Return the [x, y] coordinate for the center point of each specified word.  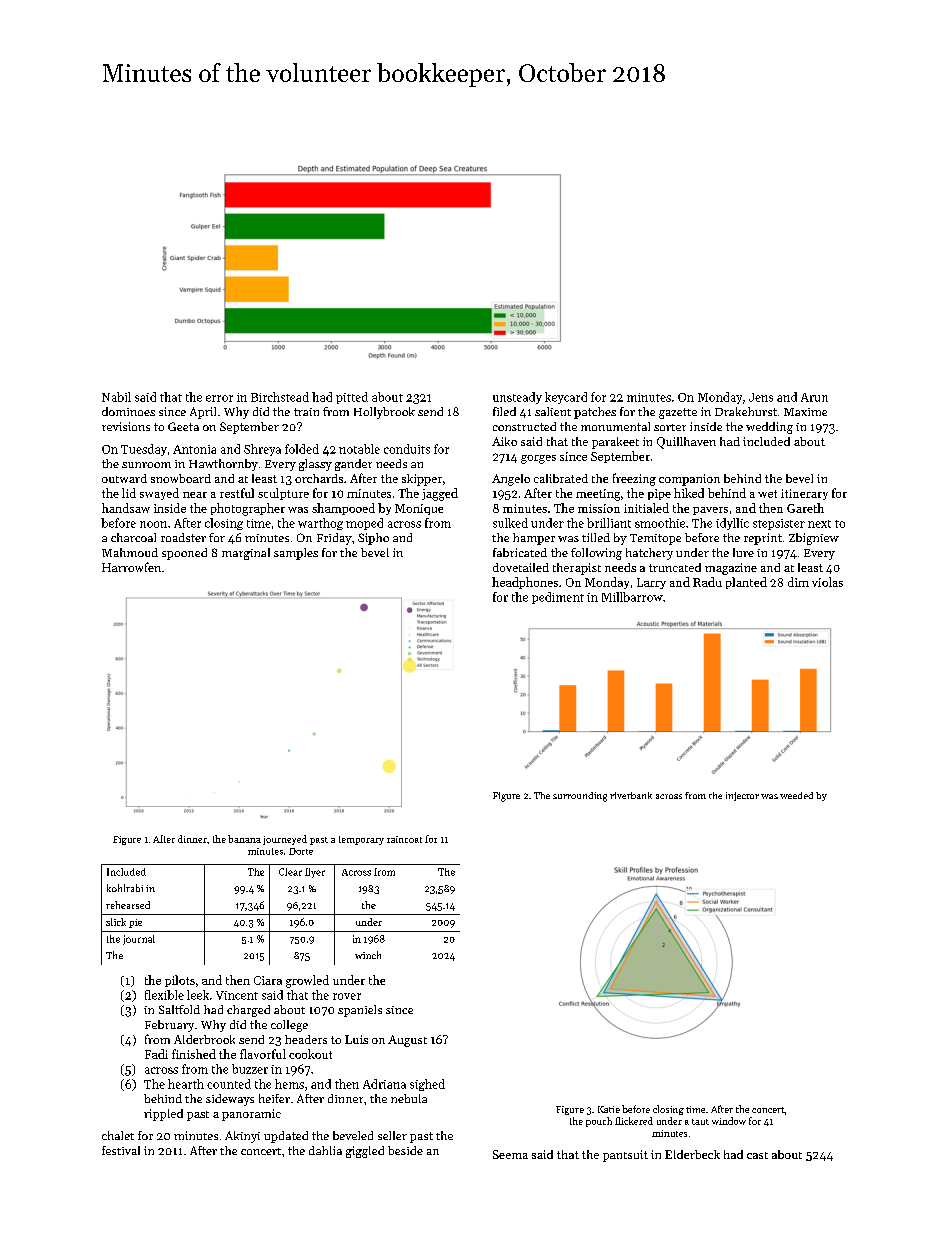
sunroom [146, 465]
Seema [510, 1154]
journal [139, 940]
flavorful [263, 1054]
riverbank [631, 795]
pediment [558, 598]
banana [244, 839]
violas [827, 582]
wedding [769, 428]
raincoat [404, 839]
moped [364, 524]
